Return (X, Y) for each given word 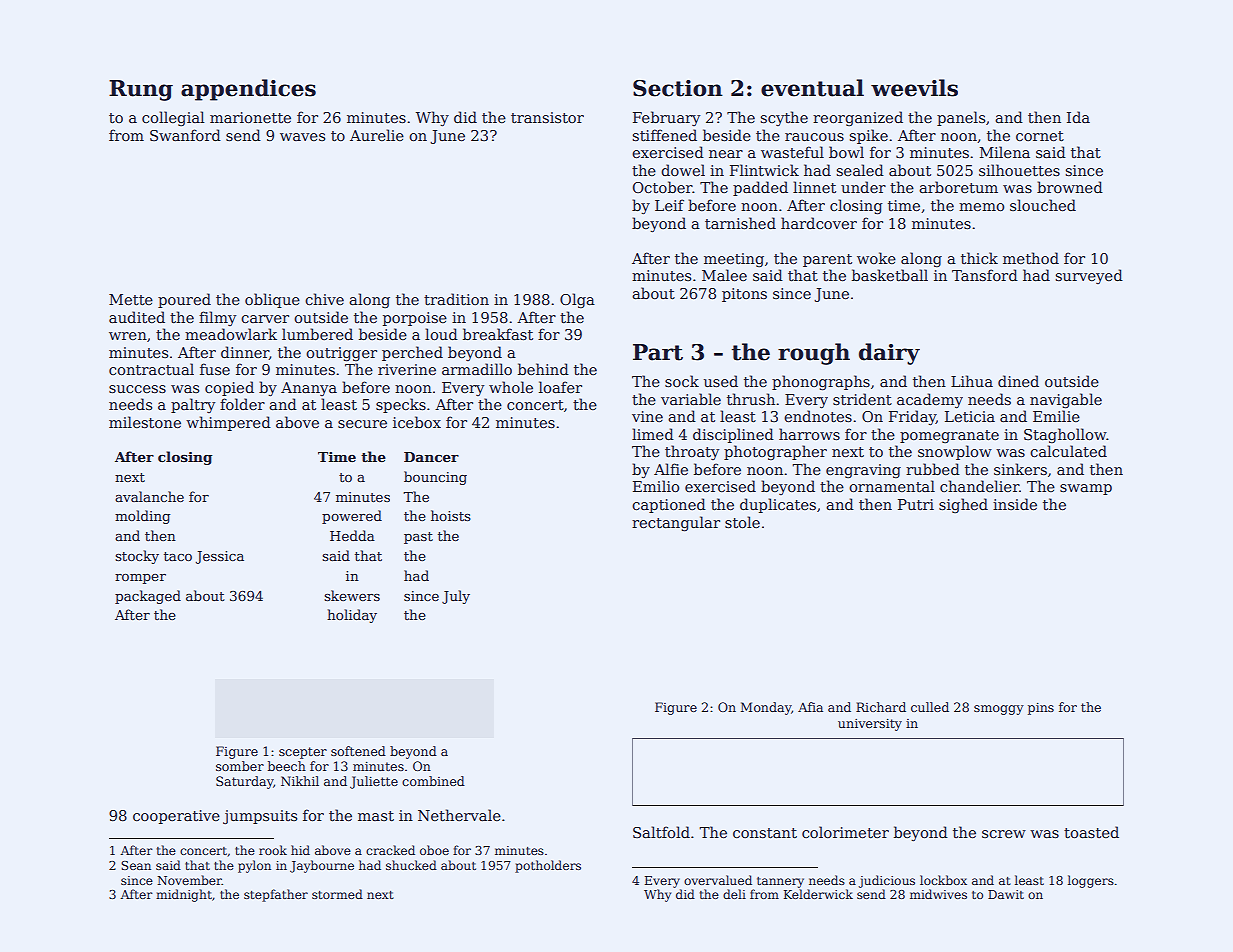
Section (678, 88)
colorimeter (845, 832)
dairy (889, 354)
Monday (766, 708)
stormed (337, 894)
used (721, 381)
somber (240, 766)
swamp (1086, 489)
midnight (184, 895)
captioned (669, 505)
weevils (914, 88)
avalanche (149, 496)
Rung (141, 90)
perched (412, 353)
